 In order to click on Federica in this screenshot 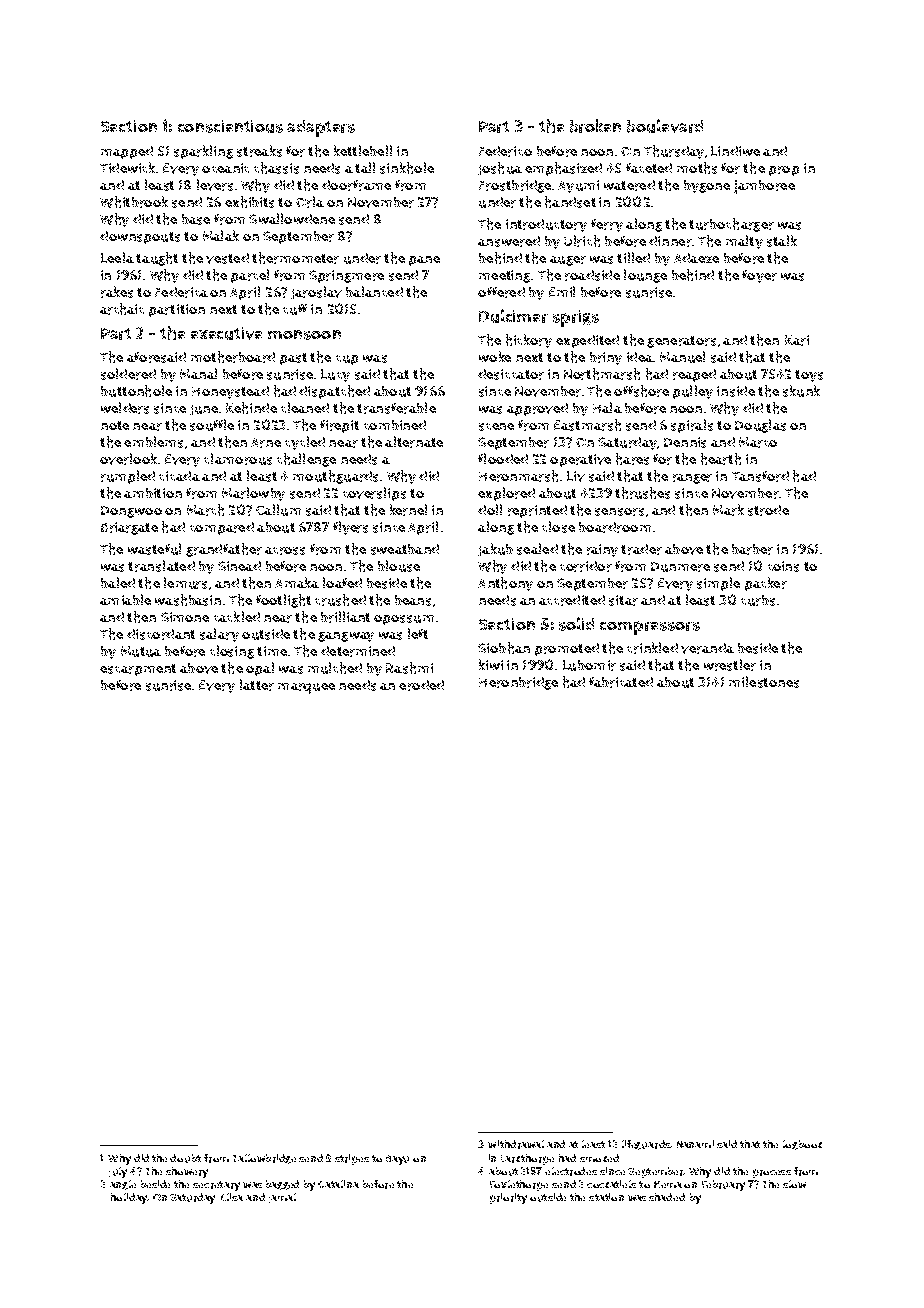, I will do `click(181, 292)`.
